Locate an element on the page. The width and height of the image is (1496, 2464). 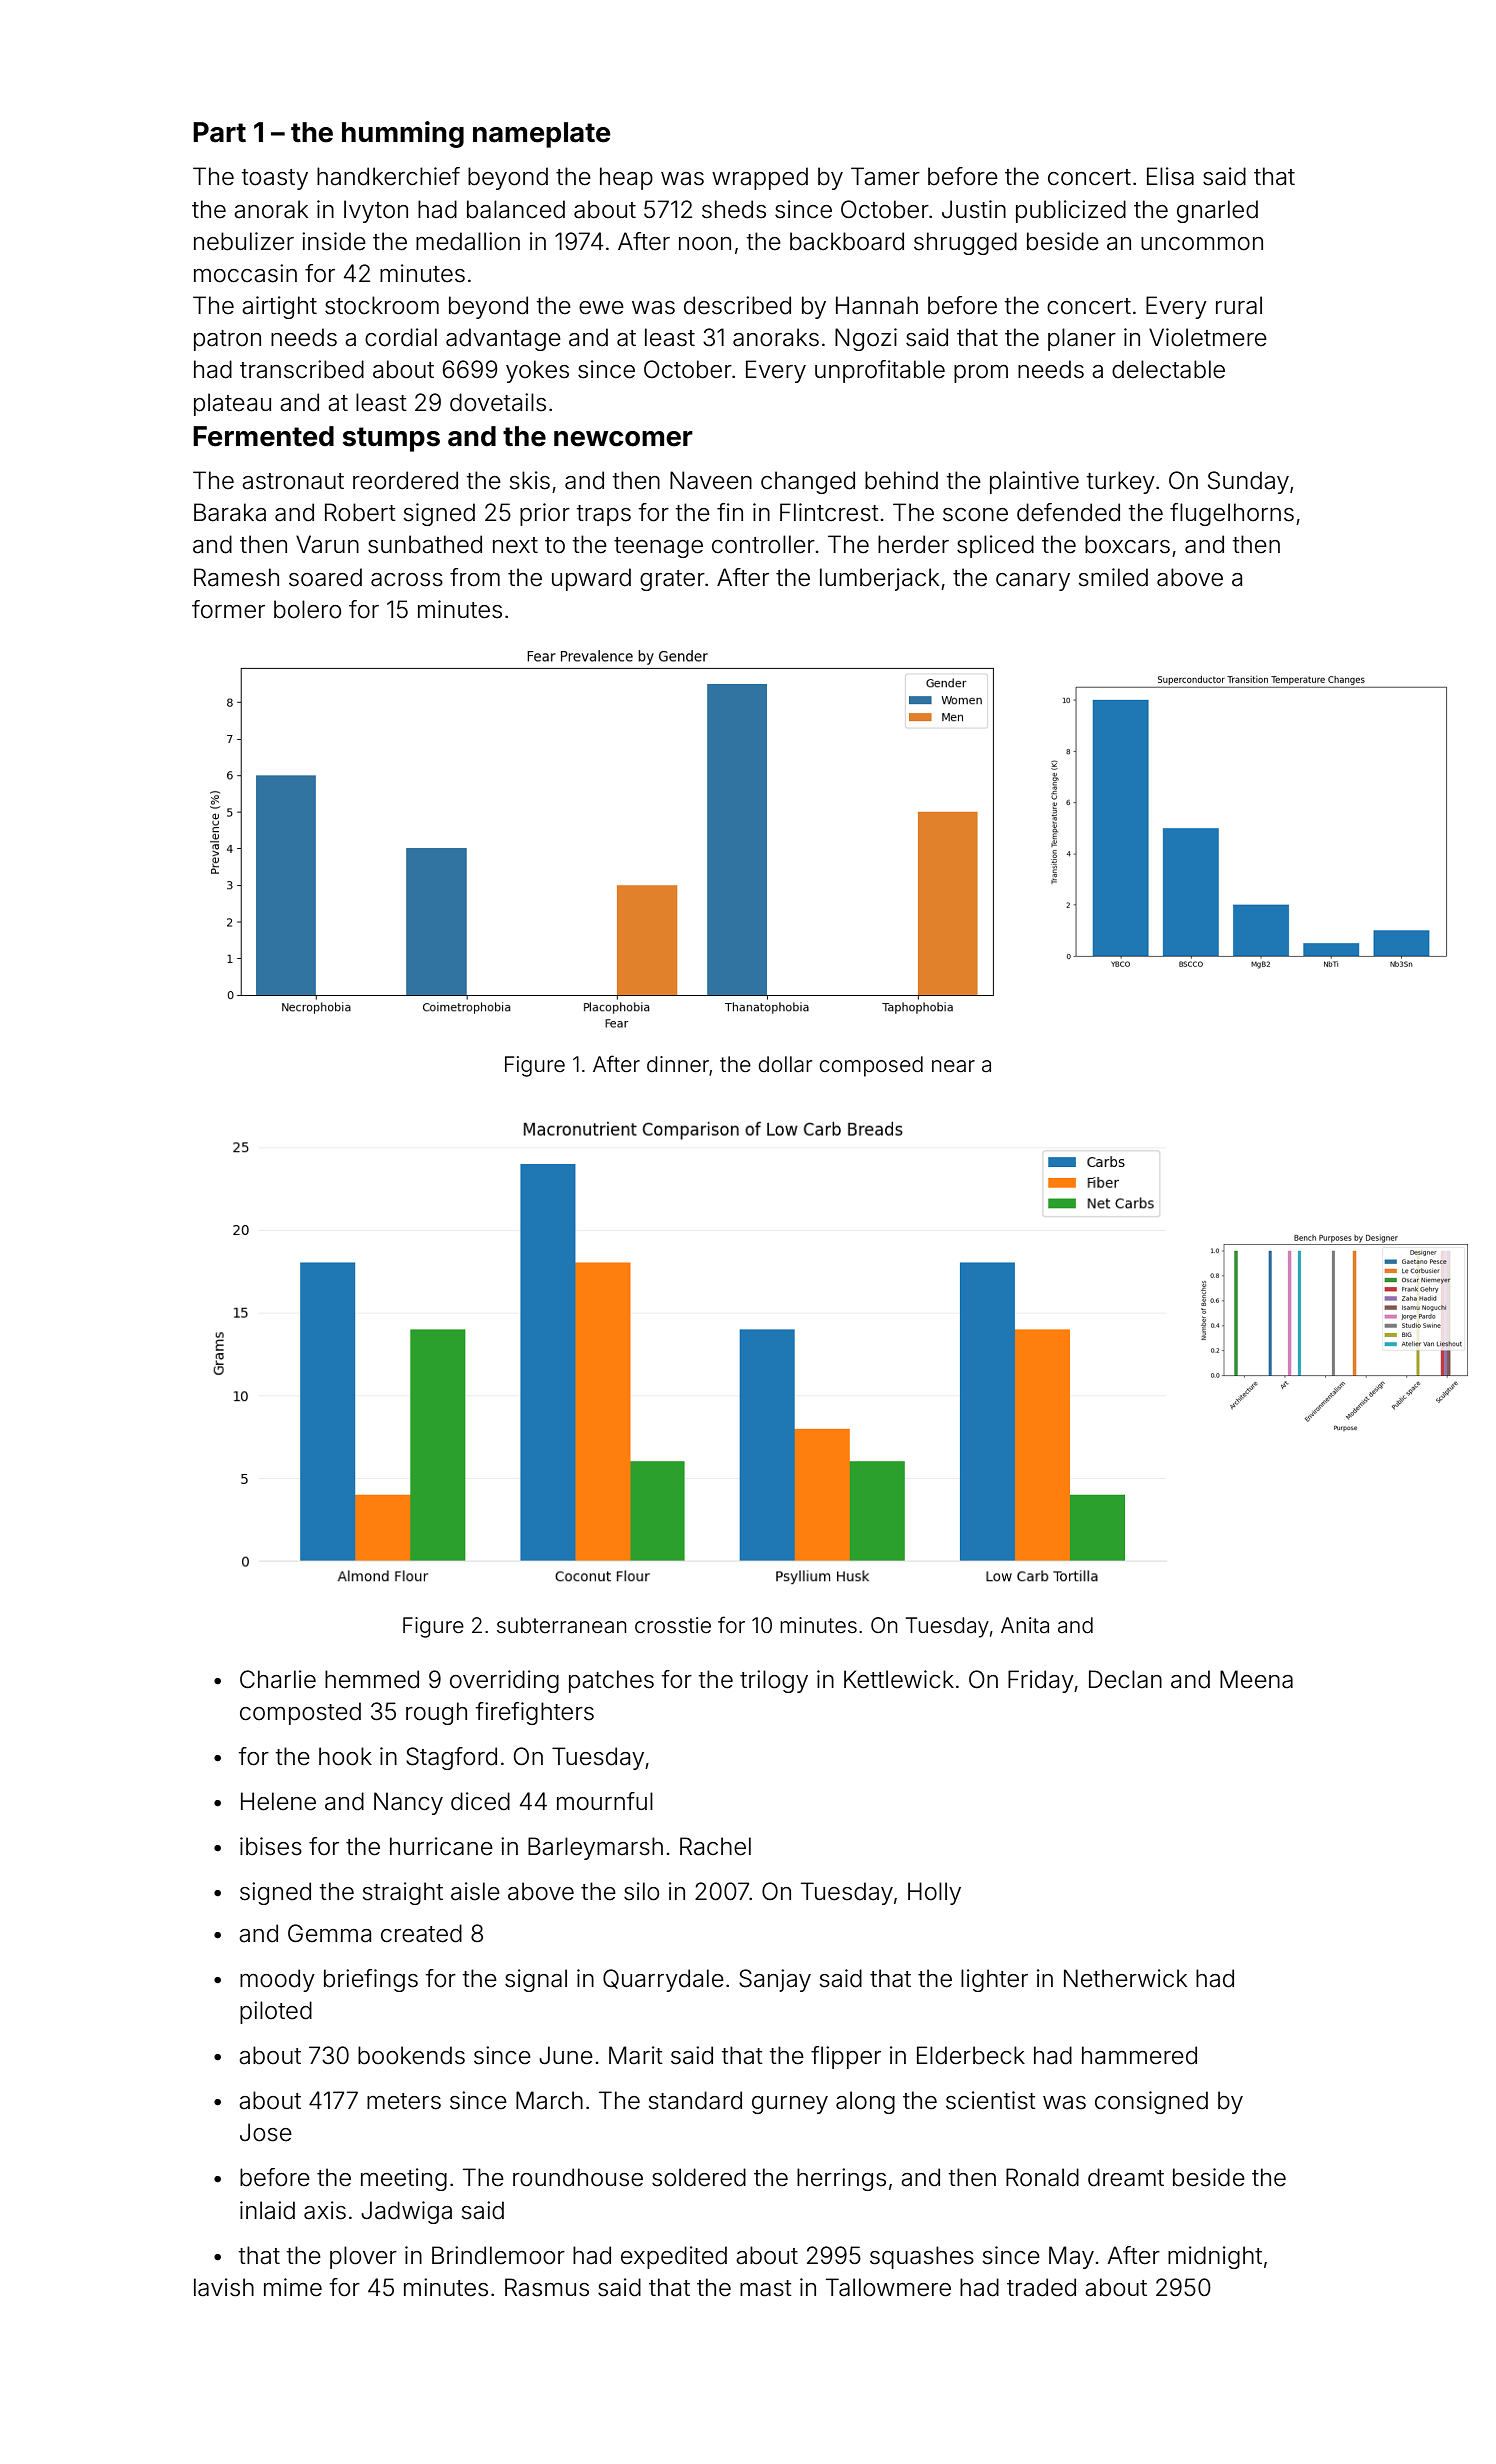
patron is located at coordinates (227, 340).
